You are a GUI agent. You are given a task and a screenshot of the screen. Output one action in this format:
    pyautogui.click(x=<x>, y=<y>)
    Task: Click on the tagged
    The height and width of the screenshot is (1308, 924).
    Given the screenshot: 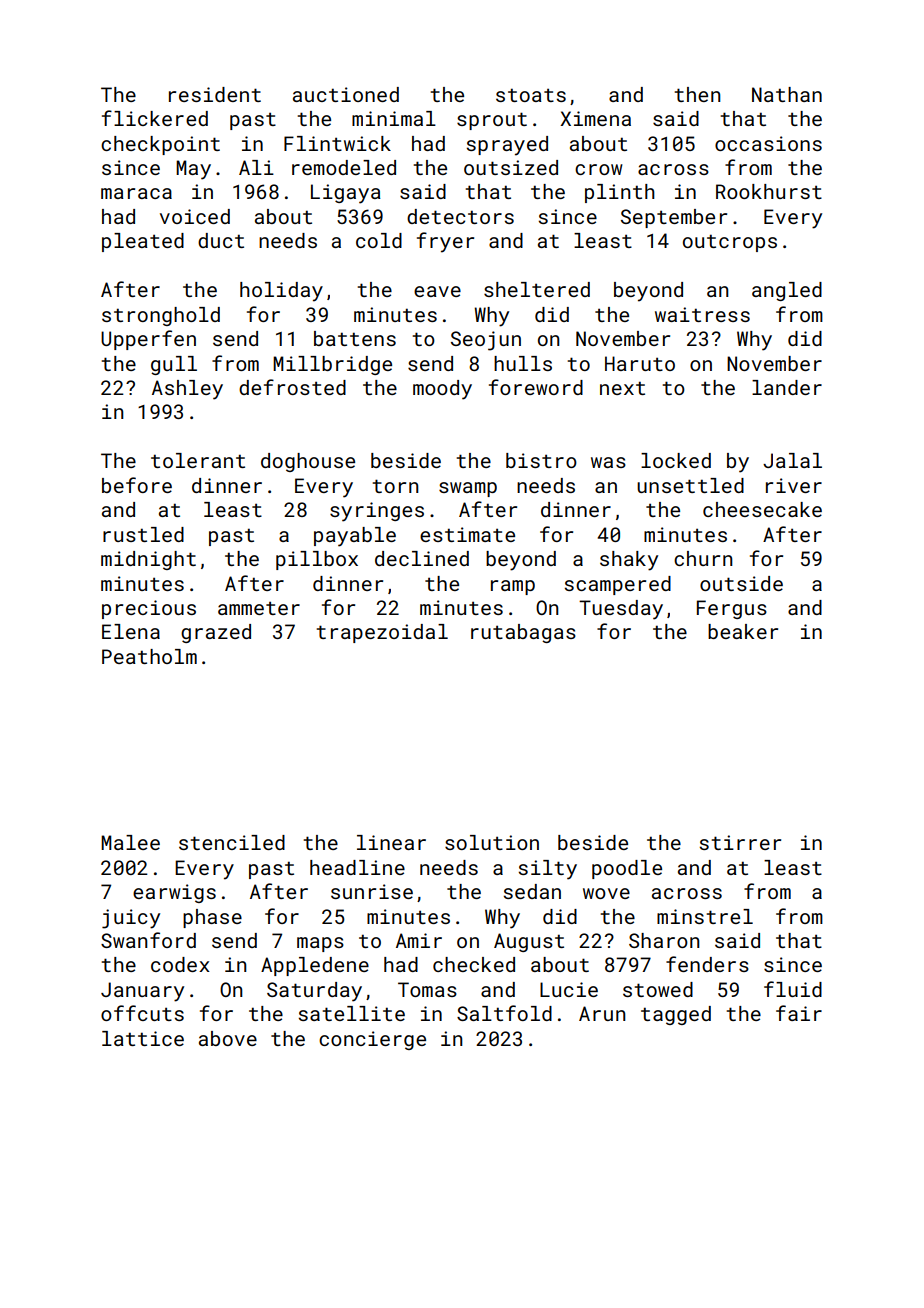 What is the action you would take?
    pyautogui.click(x=676, y=1015)
